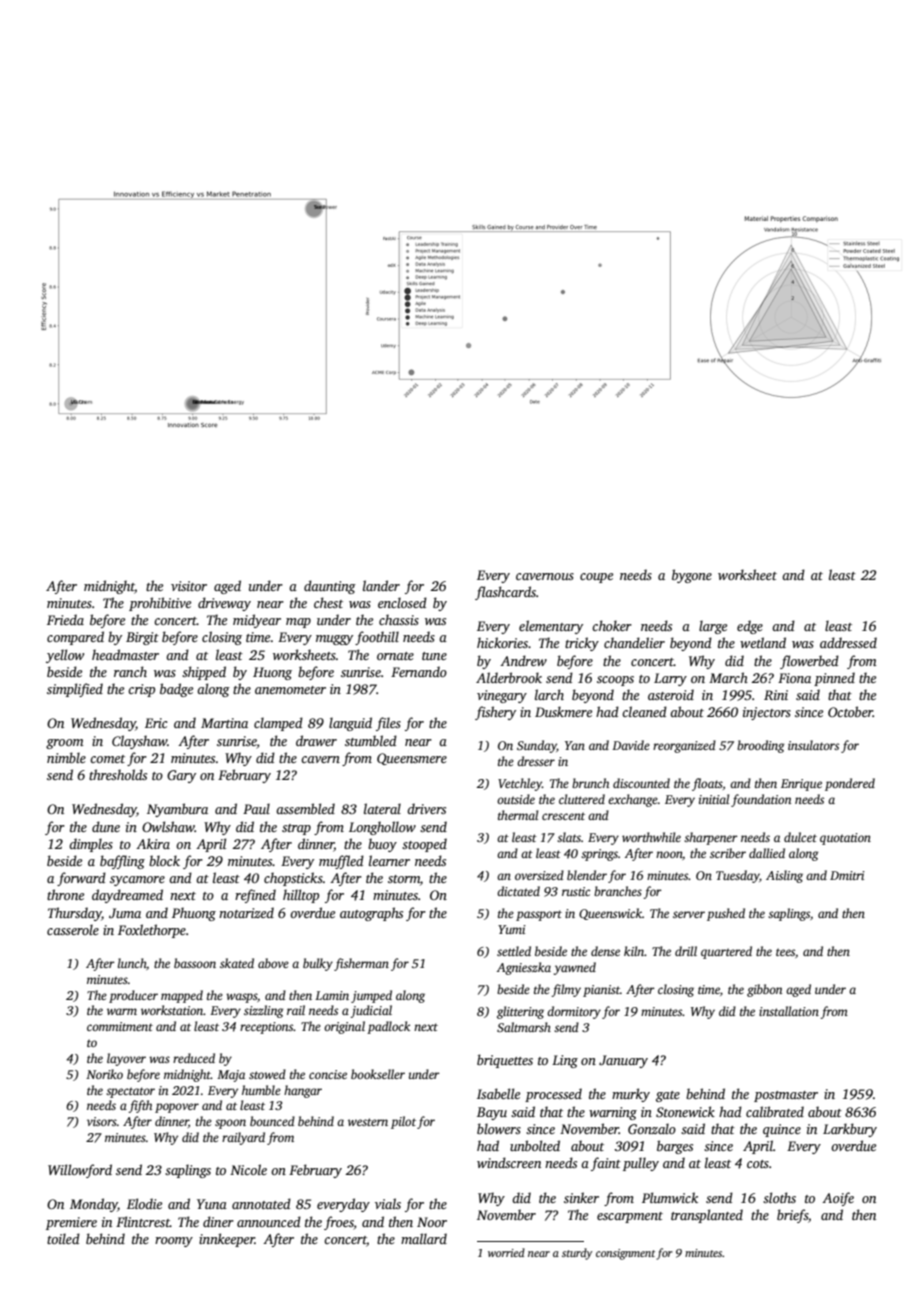  What do you see at coordinates (845, 839) in the image?
I see `quotation` at bounding box center [845, 839].
